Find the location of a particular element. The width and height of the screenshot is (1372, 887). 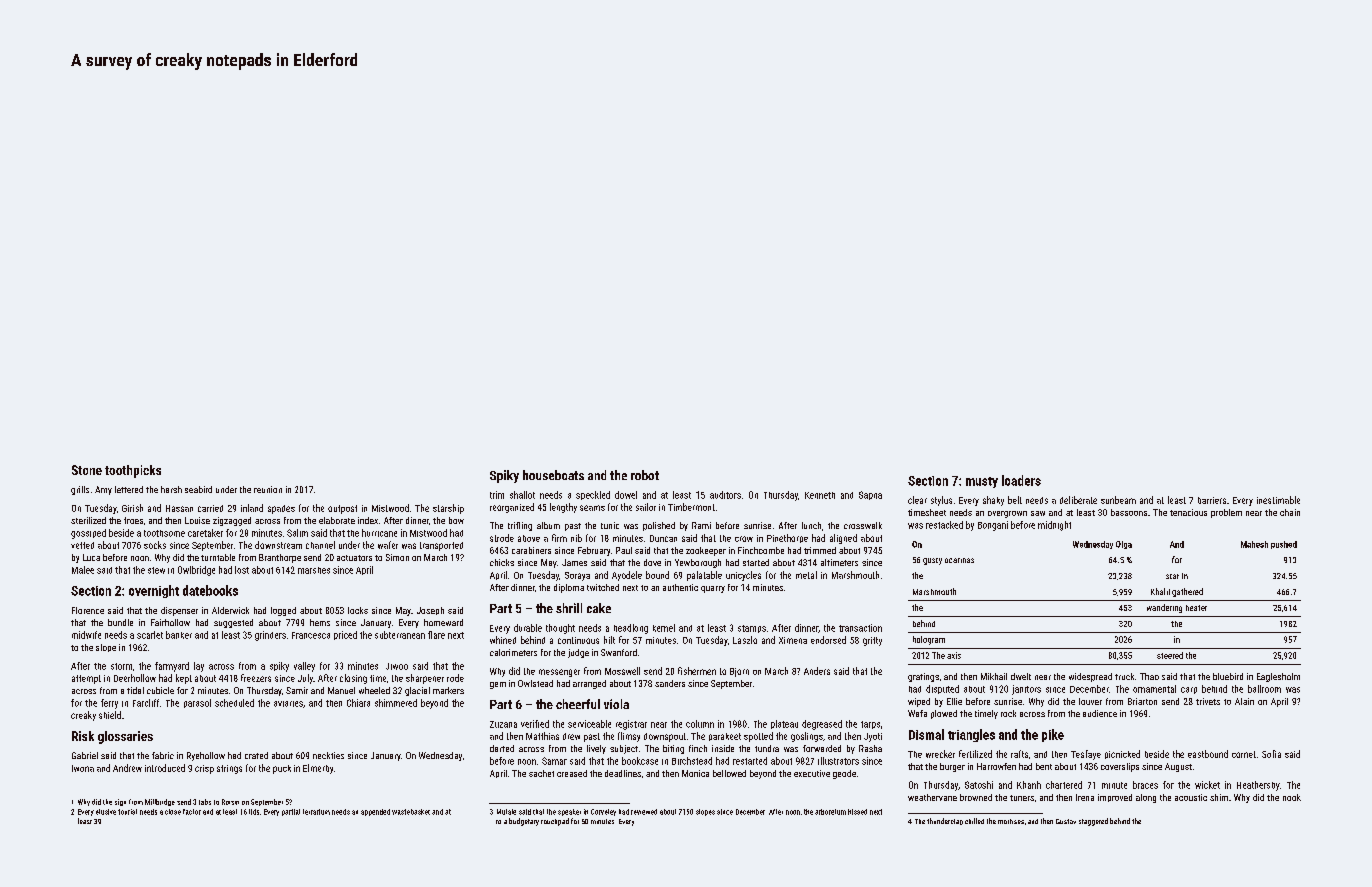

tourist is located at coordinates (127, 812).
